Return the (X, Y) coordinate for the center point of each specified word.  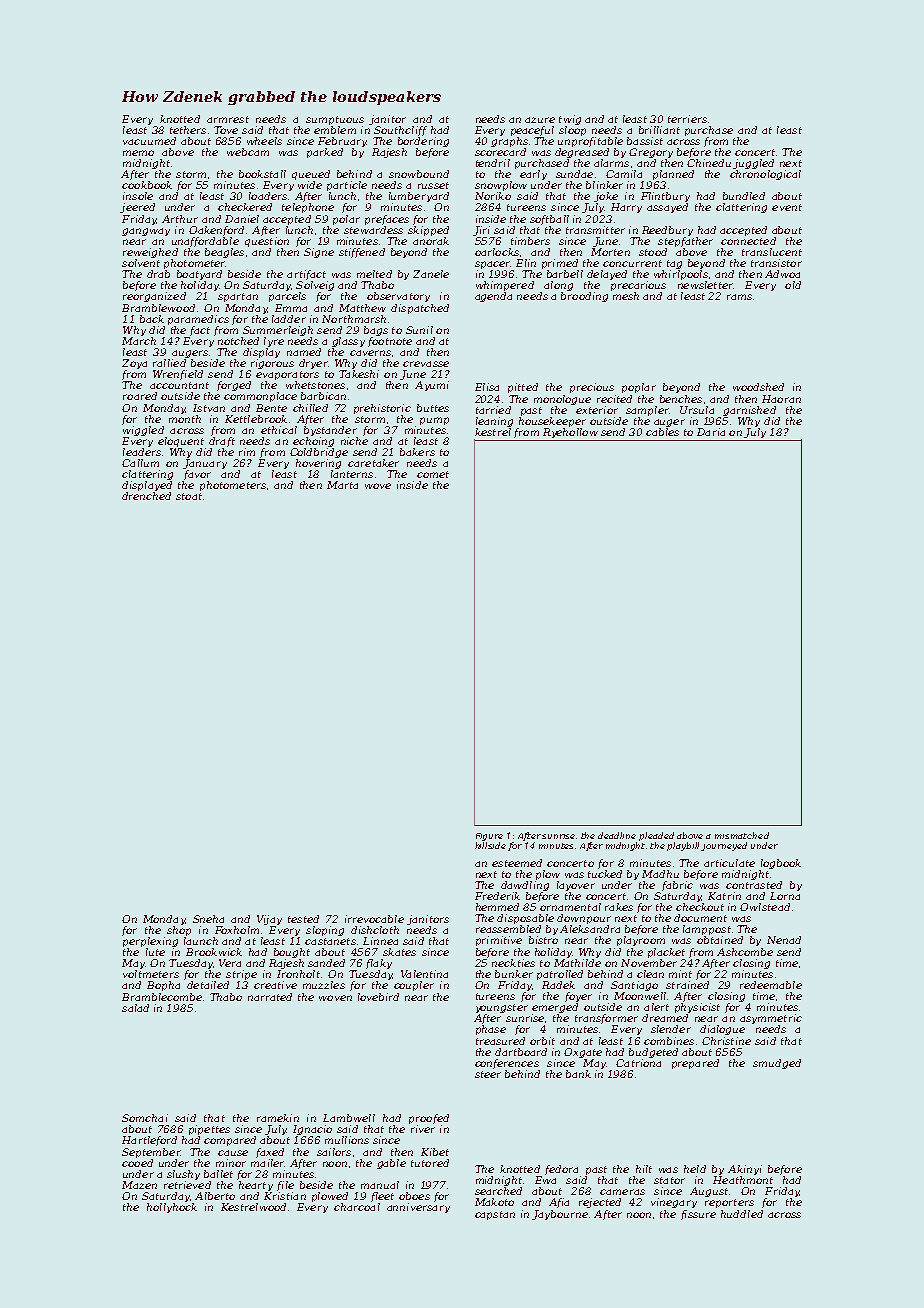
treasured (500, 1041)
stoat (189, 496)
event (787, 207)
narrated (270, 997)
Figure (489, 837)
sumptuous (335, 120)
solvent (141, 263)
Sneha (208, 919)
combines (669, 1041)
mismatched (742, 835)
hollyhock (172, 1208)
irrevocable (374, 919)
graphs (509, 142)
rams (739, 297)
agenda (493, 297)
